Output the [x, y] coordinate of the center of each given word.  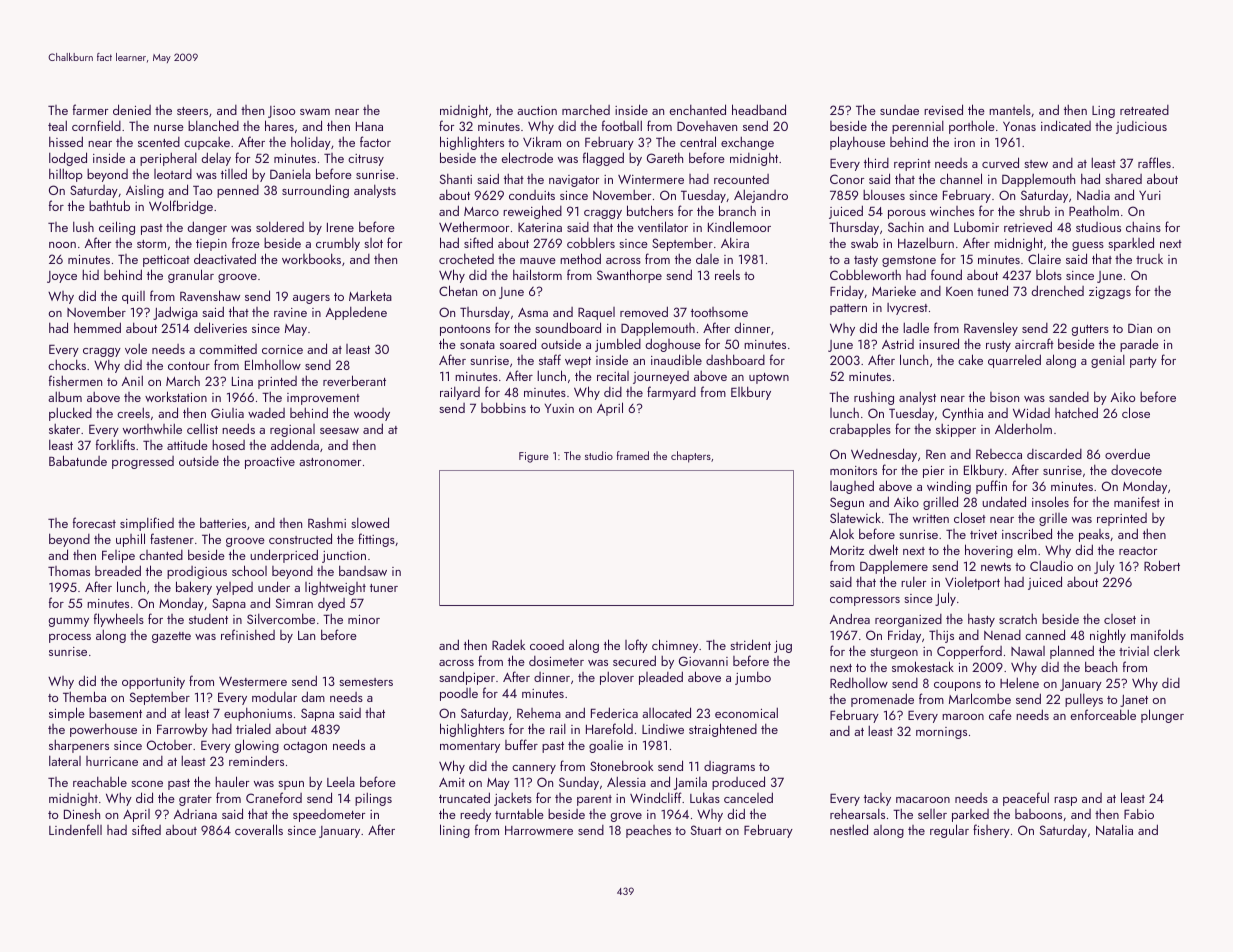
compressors [865, 601]
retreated [1144, 110]
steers [192, 111]
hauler [232, 781]
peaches [648, 831]
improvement [323, 399]
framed [633, 455]
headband [759, 109]
